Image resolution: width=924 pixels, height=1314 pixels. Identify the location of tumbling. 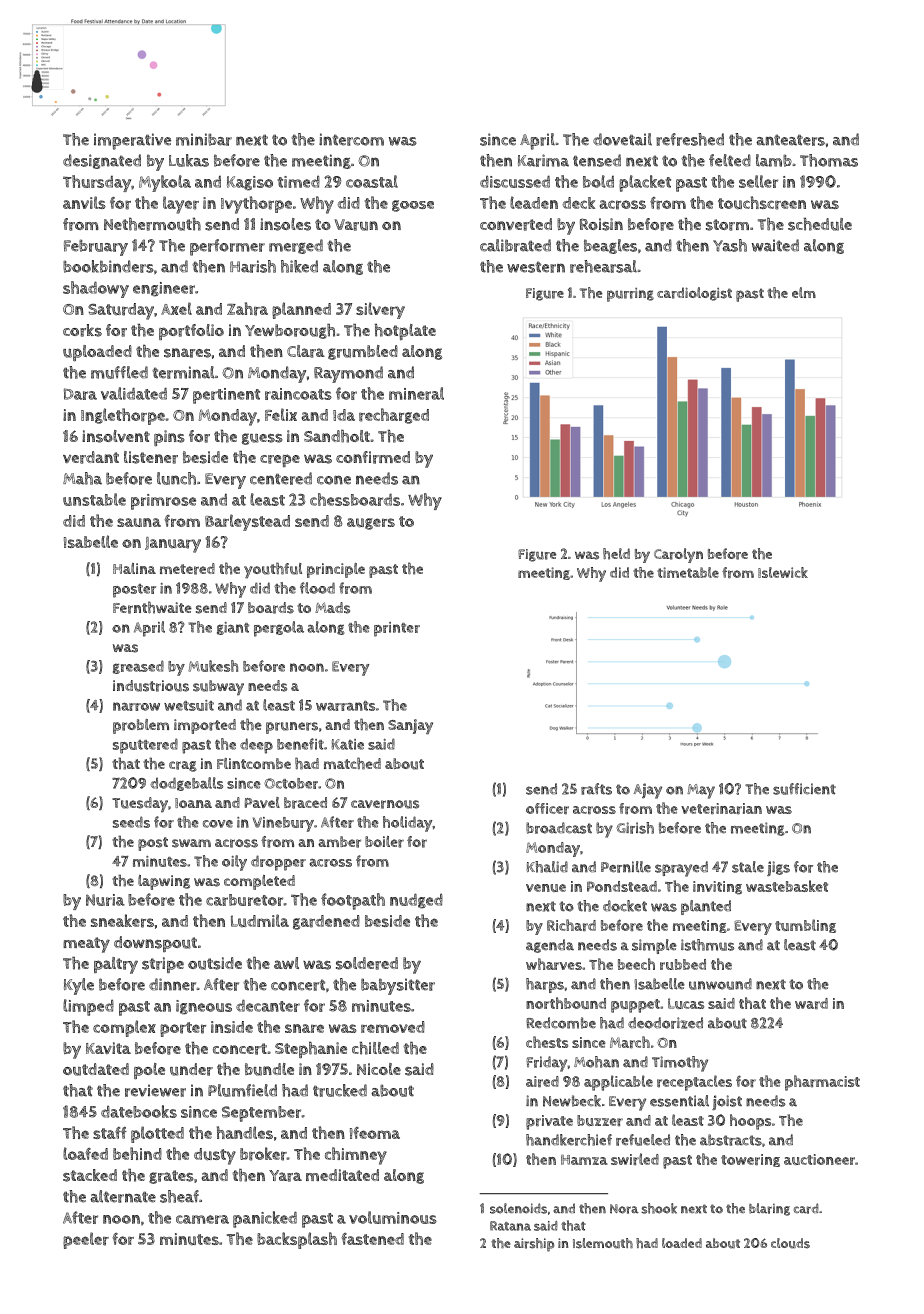
(805, 926).
